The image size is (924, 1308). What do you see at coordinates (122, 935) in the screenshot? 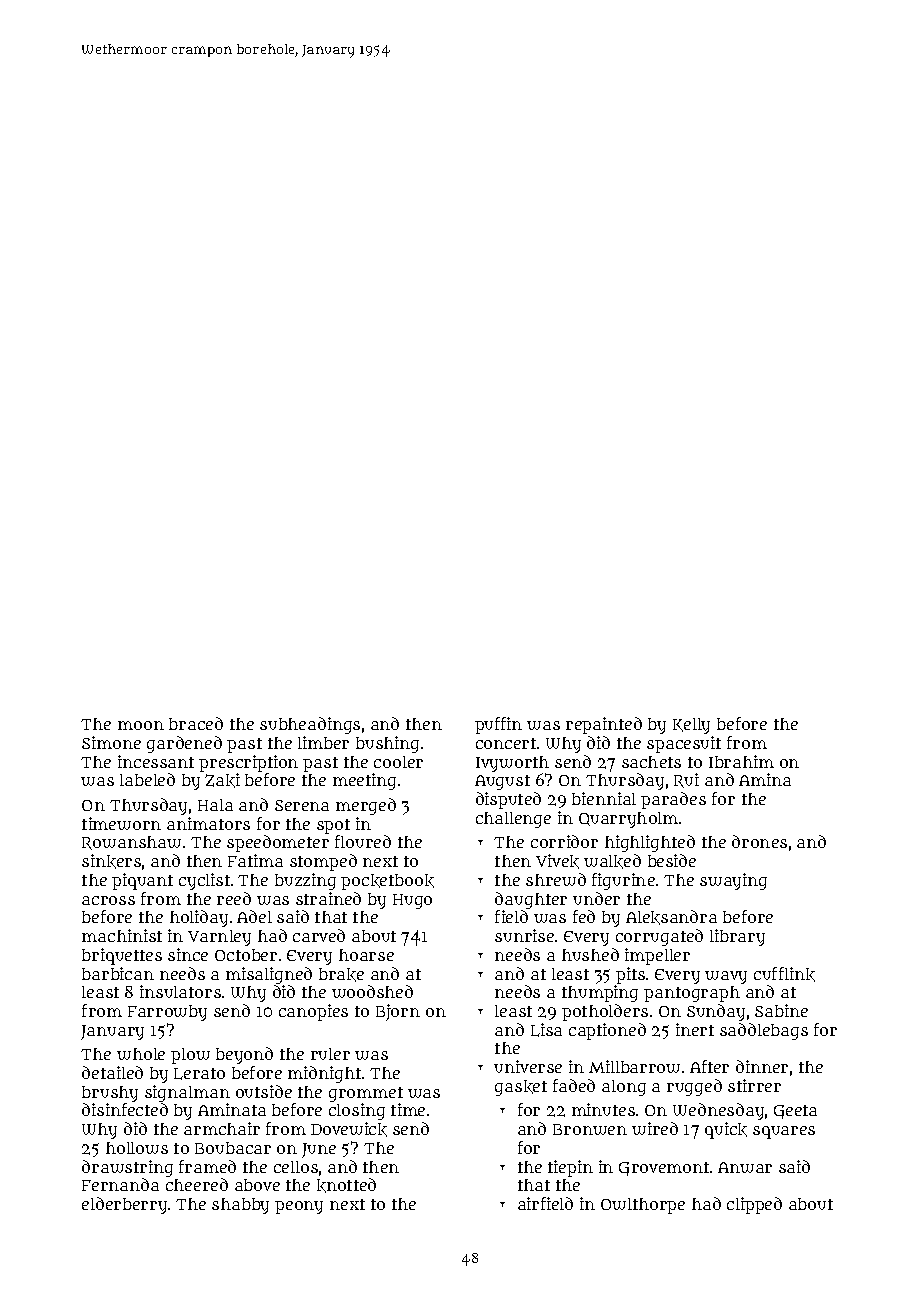
I see `machinist` at bounding box center [122, 935].
